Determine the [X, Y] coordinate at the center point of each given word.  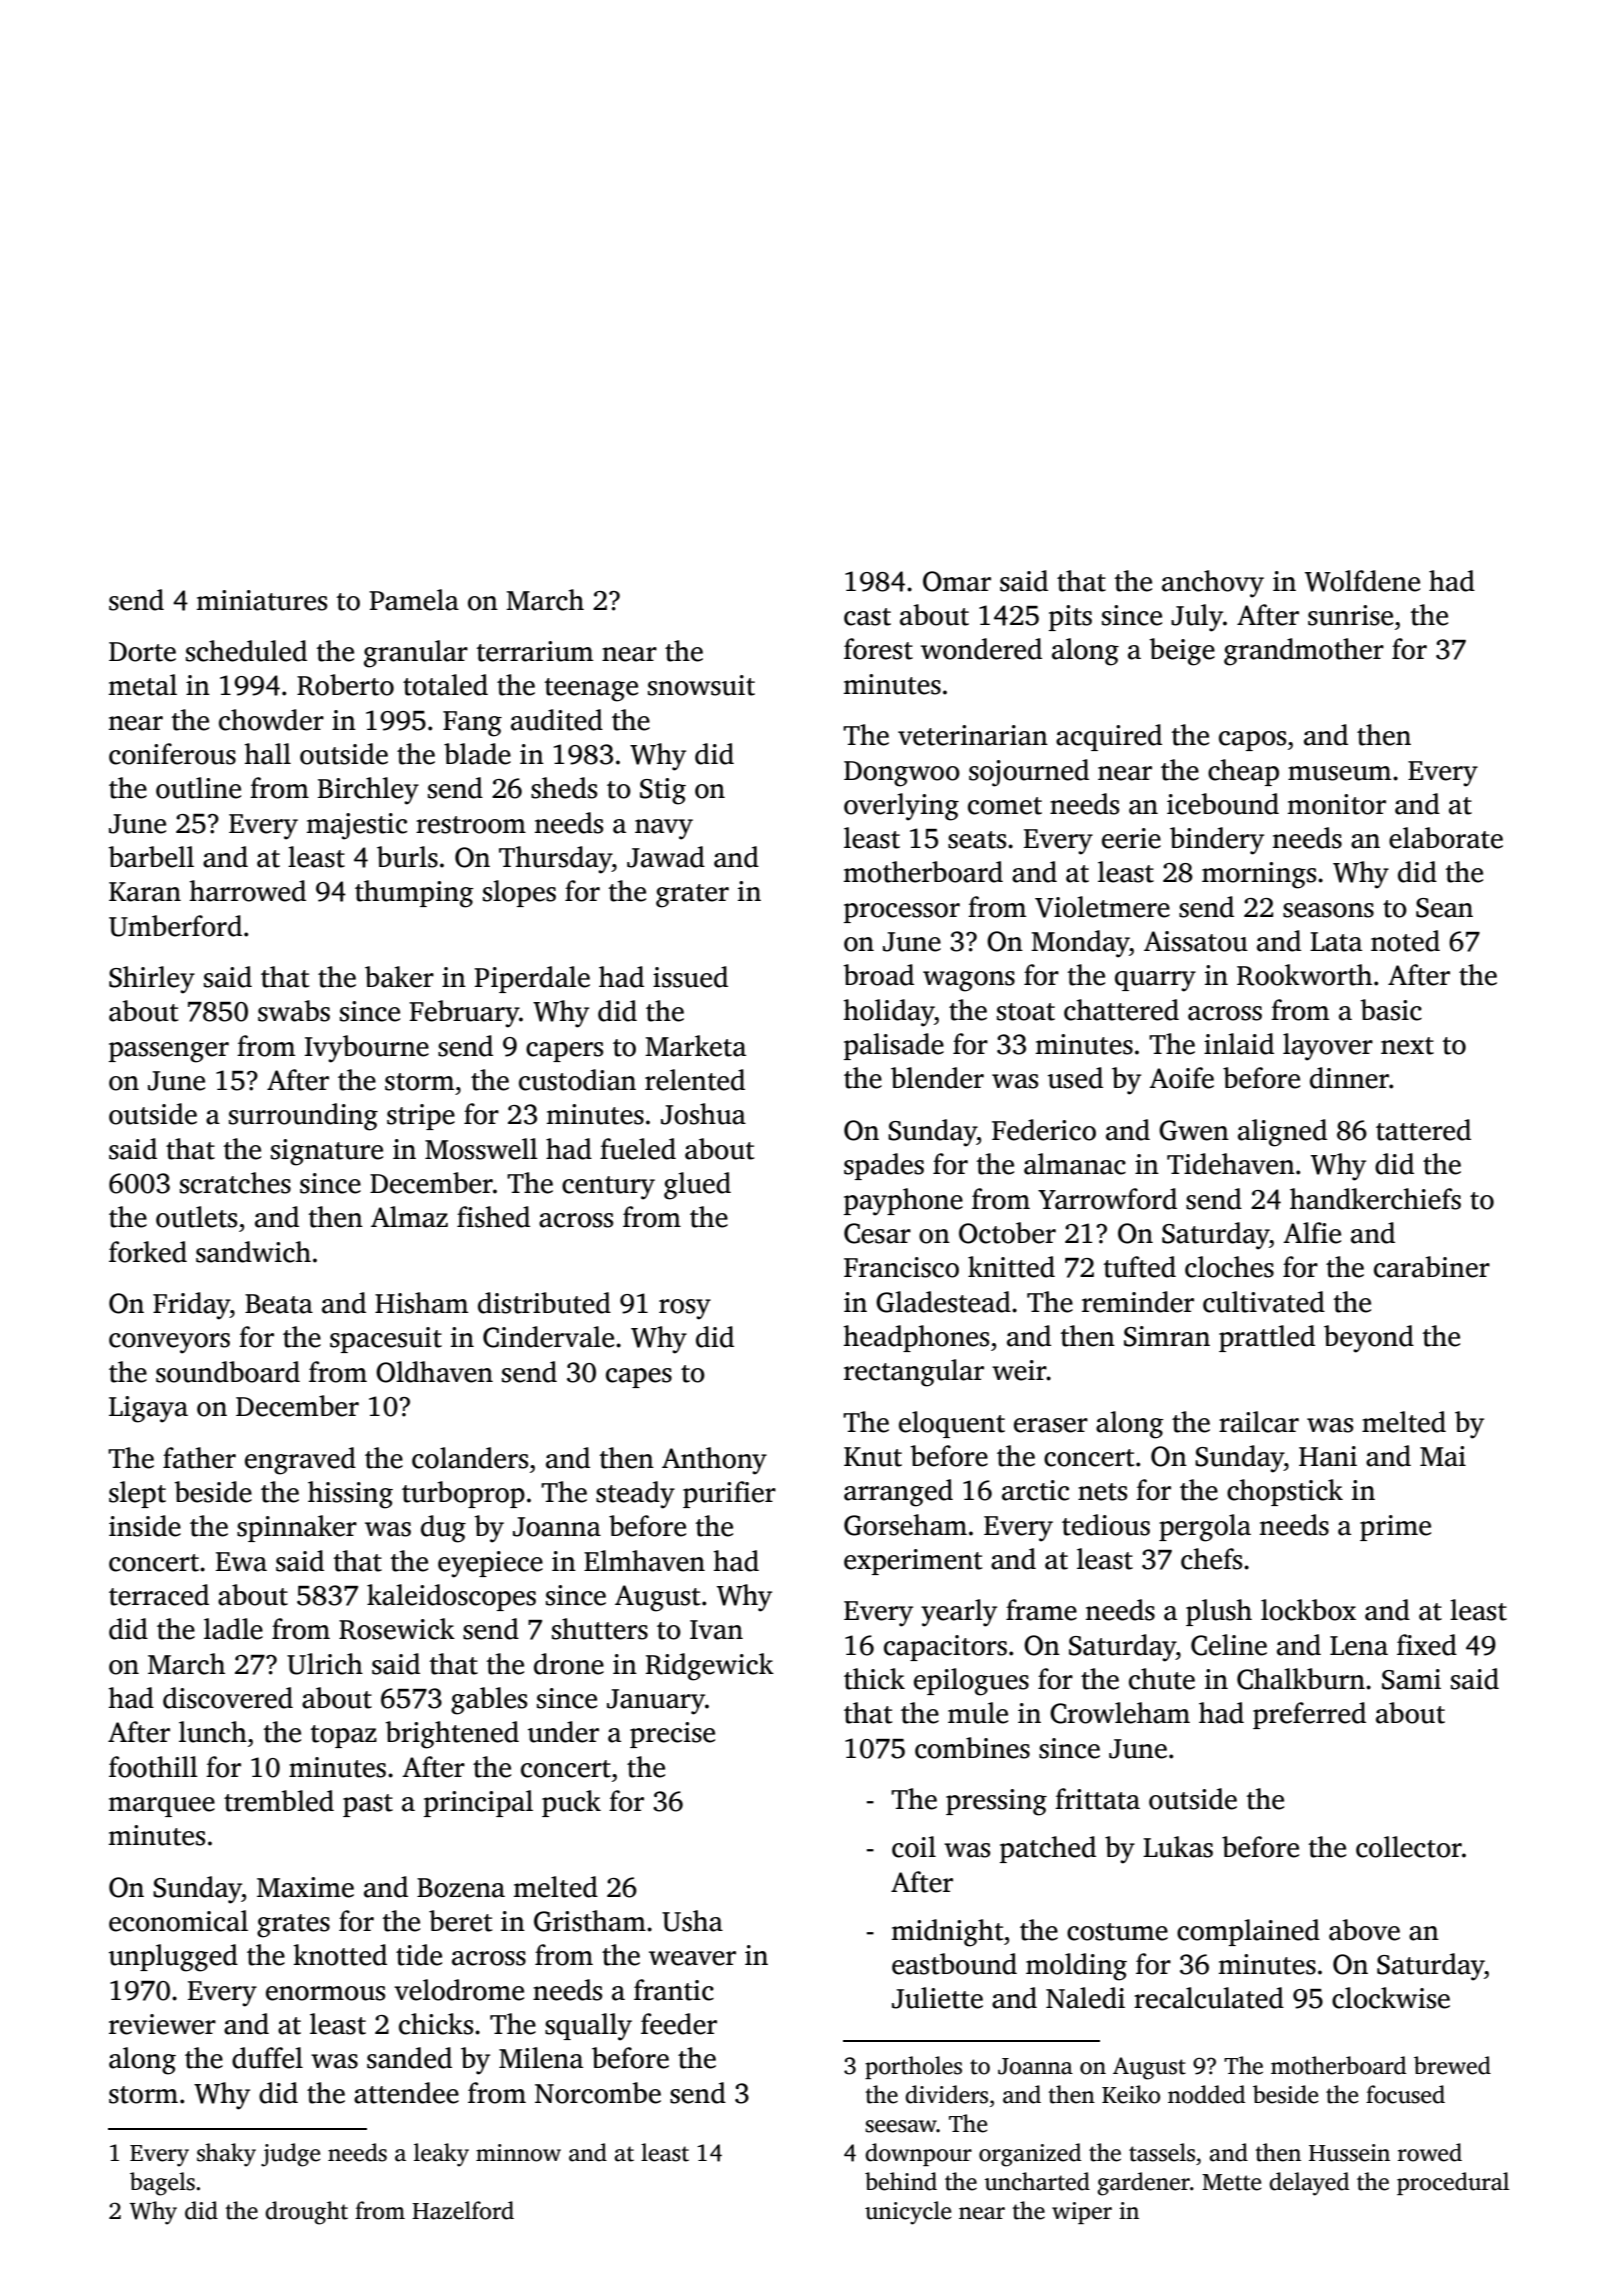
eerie [1131, 838]
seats [977, 840]
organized [1030, 2155]
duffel [267, 2058]
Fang [472, 724]
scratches [235, 1183]
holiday [889, 1013]
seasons [1328, 910]
